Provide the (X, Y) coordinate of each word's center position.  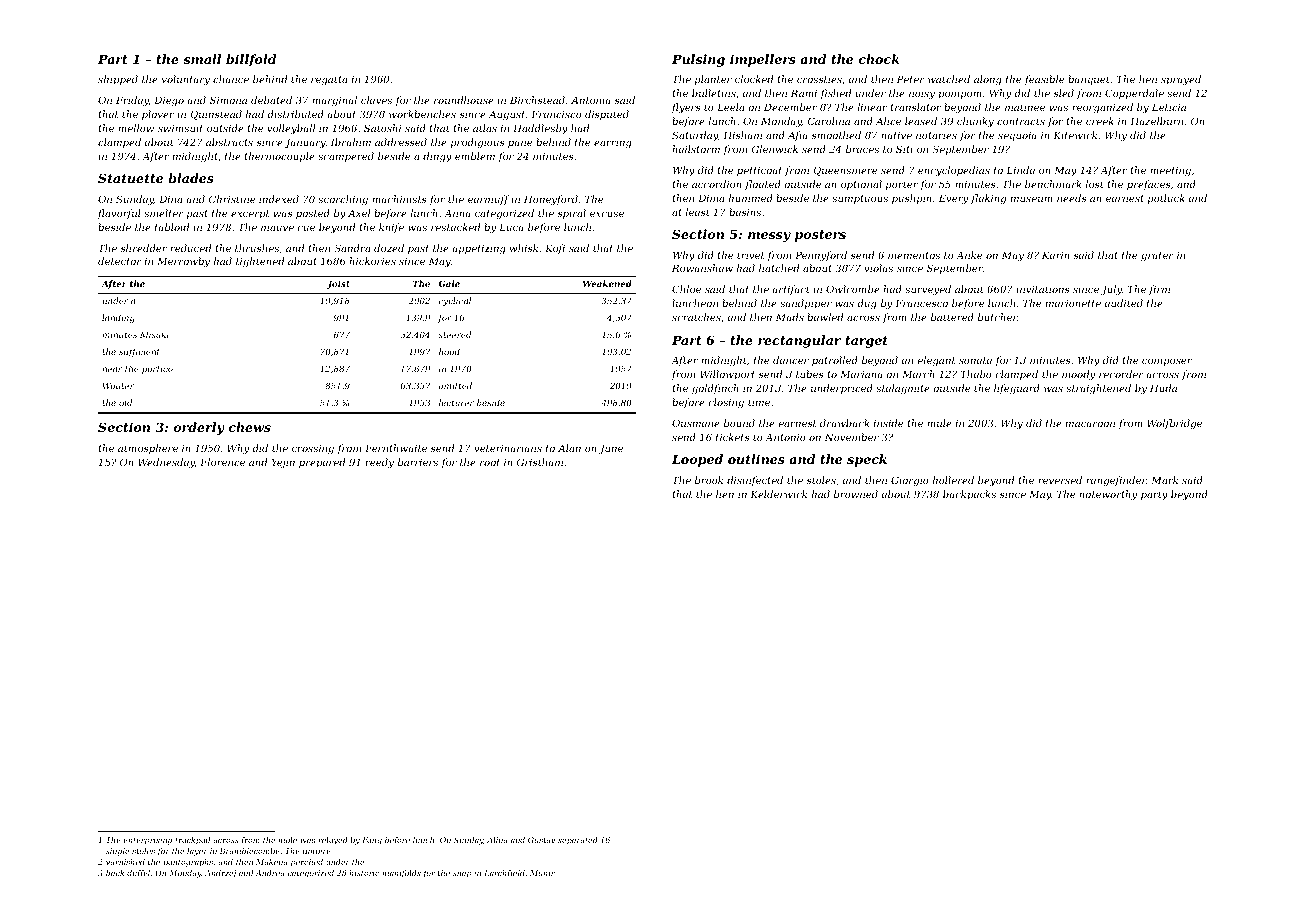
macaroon (1090, 424)
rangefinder (1116, 481)
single (117, 852)
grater (1157, 256)
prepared (322, 463)
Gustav (541, 840)
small (202, 59)
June (611, 449)
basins (745, 212)
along (988, 80)
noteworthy (1108, 495)
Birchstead (537, 100)
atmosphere (148, 449)
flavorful (119, 214)
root (490, 462)
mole (287, 840)
